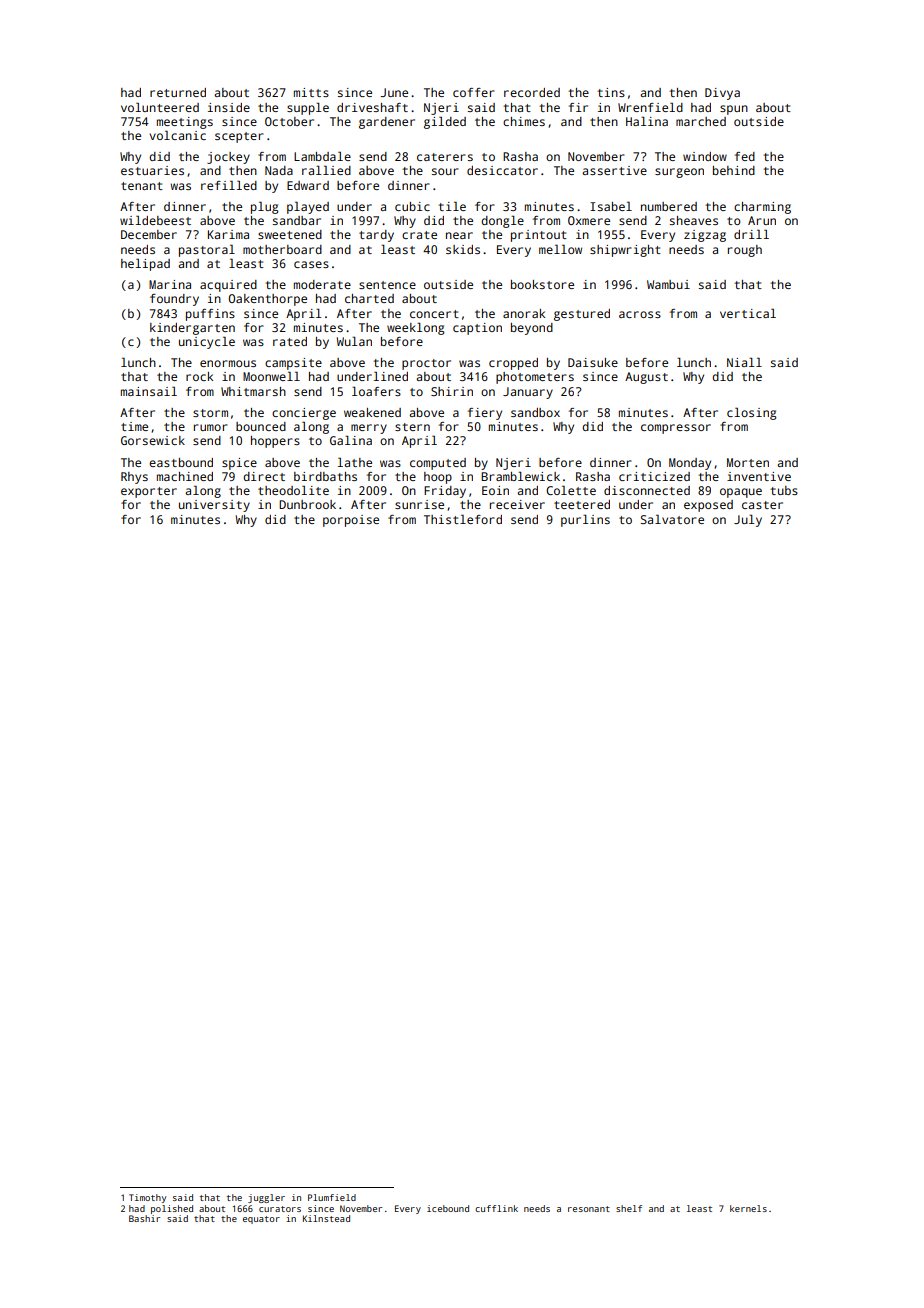  I want to click on juggler, so click(266, 1198).
